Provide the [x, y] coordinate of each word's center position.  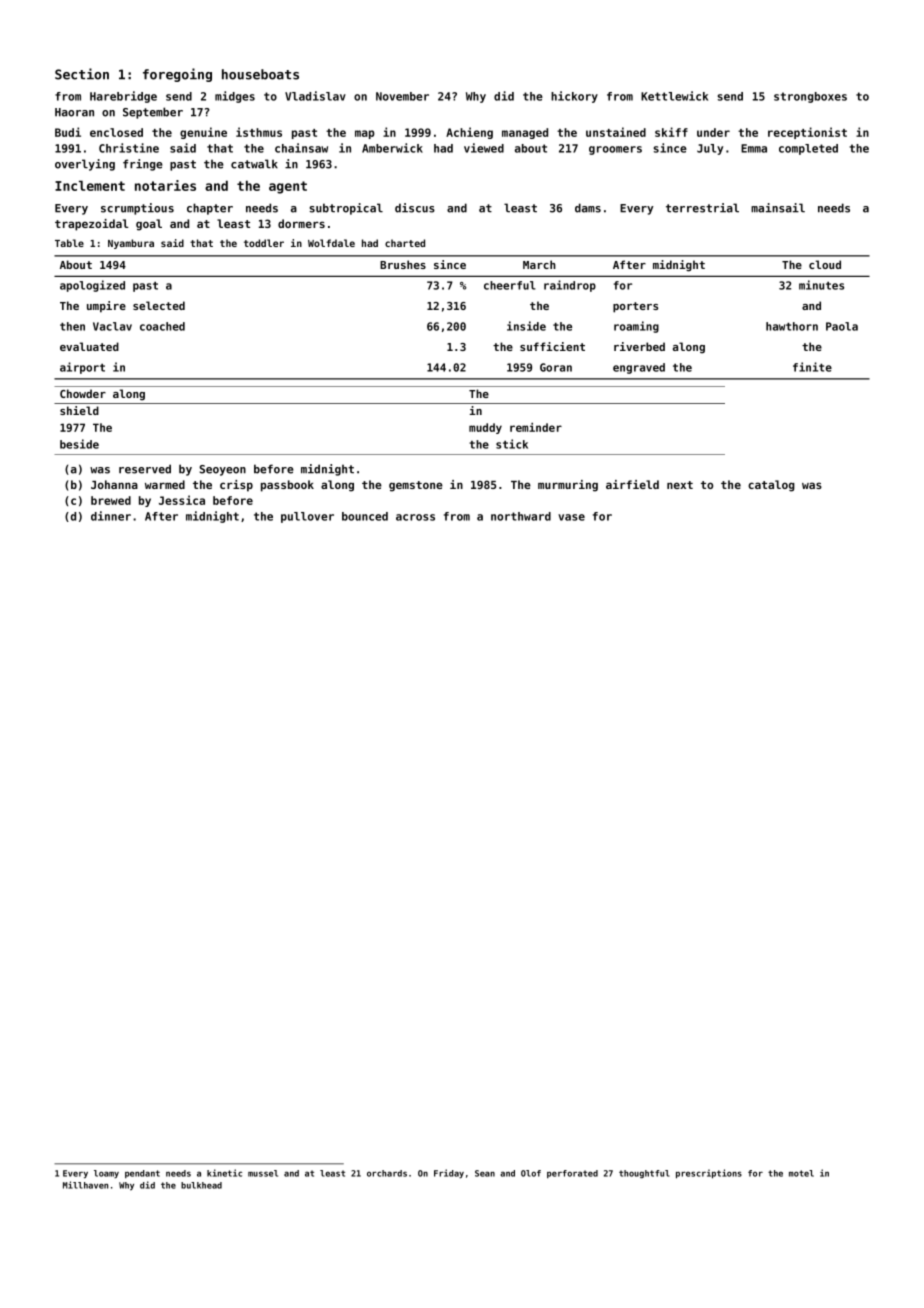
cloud [825, 264]
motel [801, 1173]
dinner [111, 516]
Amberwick [392, 148]
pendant [142, 1174]
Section [82, 74]
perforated [572, 1174]
